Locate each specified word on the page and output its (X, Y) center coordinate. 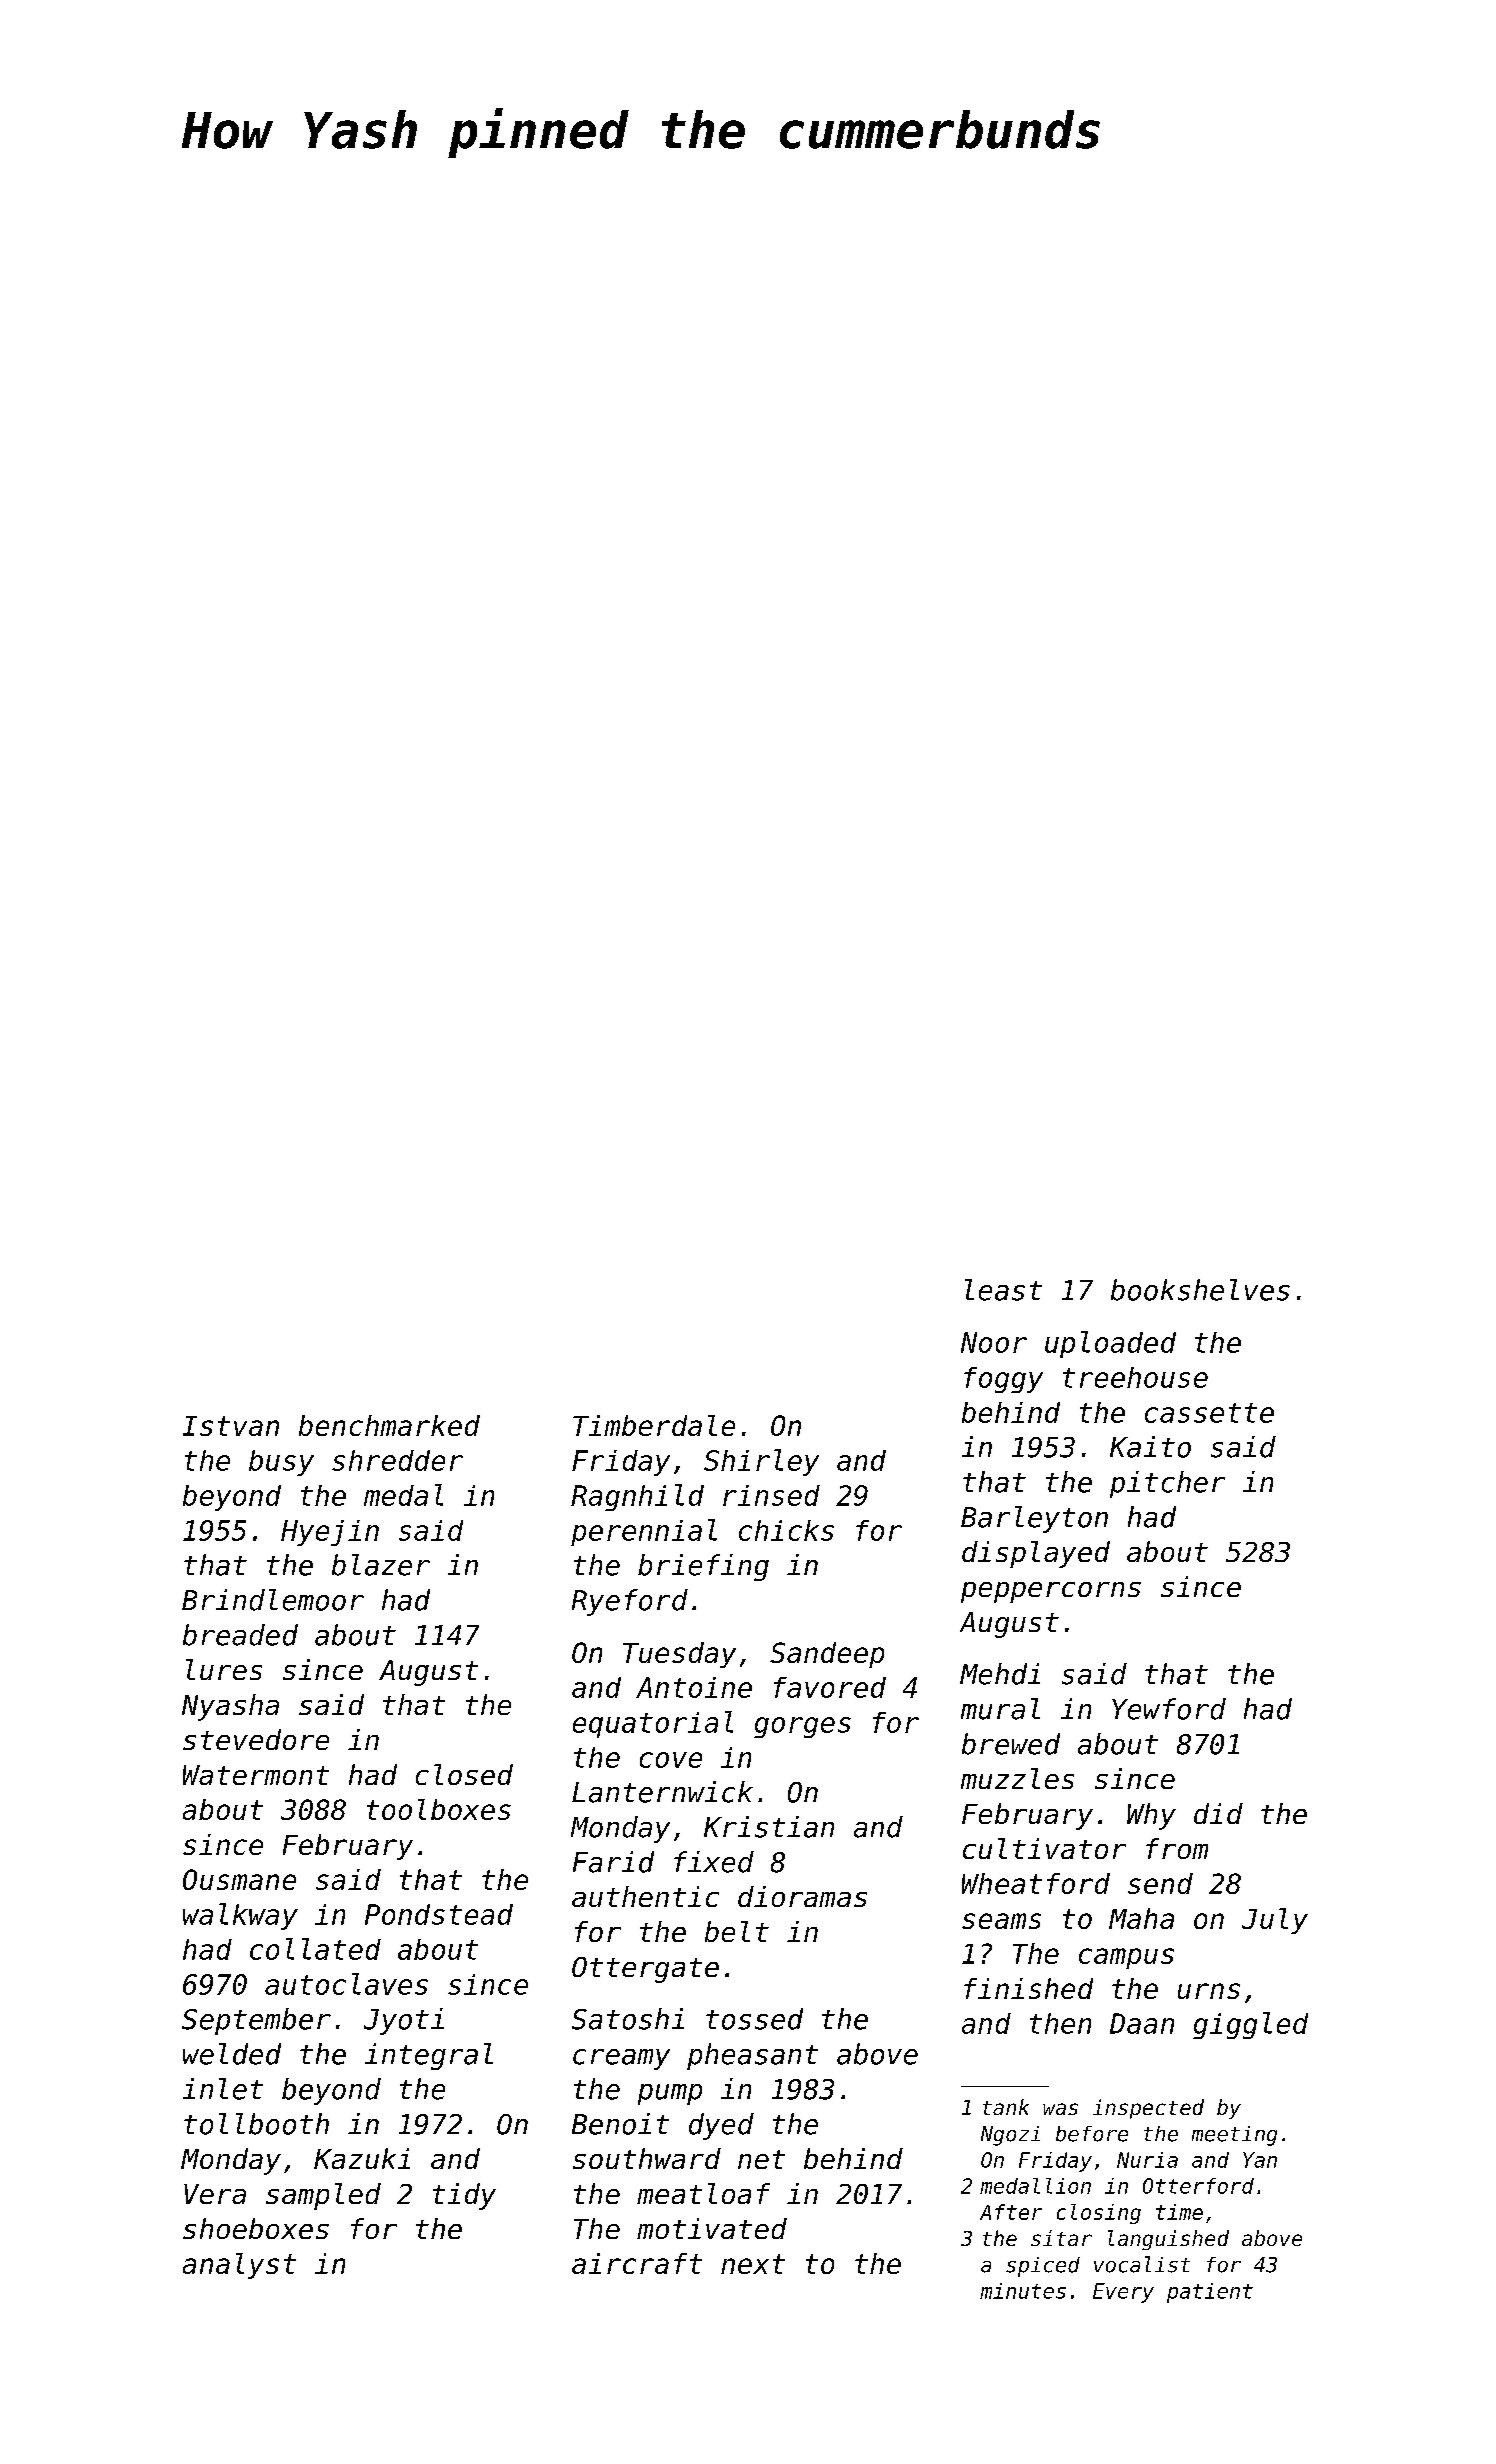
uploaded (1110, 1344)
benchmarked (389, 1425)
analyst (239, 2266)
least (1003, 1290)
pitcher (1167, 1484)
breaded (240, 1635)
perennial (644, 1532)
